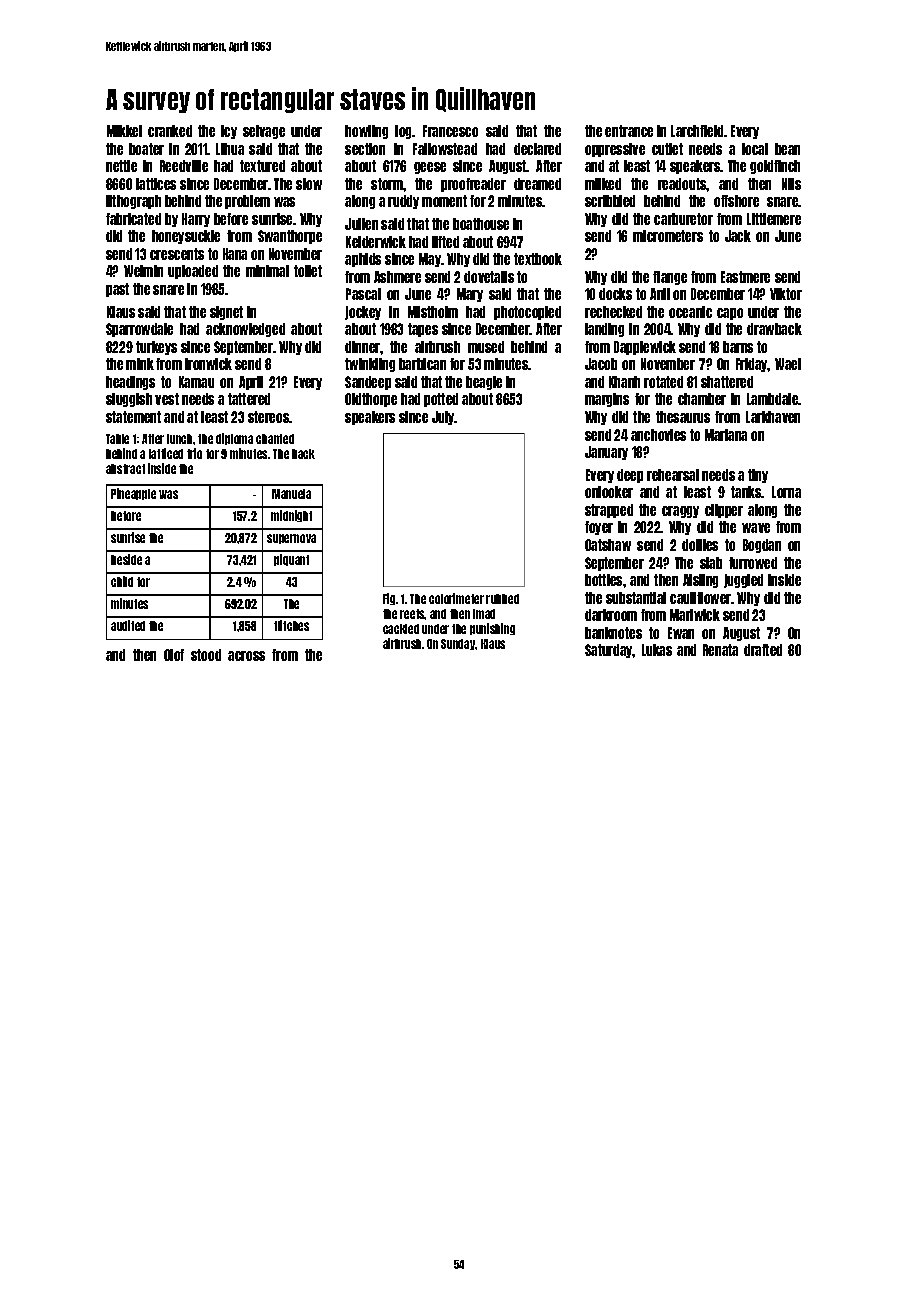 The width and height of the document is (908, 1316). I want to click on barns, so click(738, 347).
